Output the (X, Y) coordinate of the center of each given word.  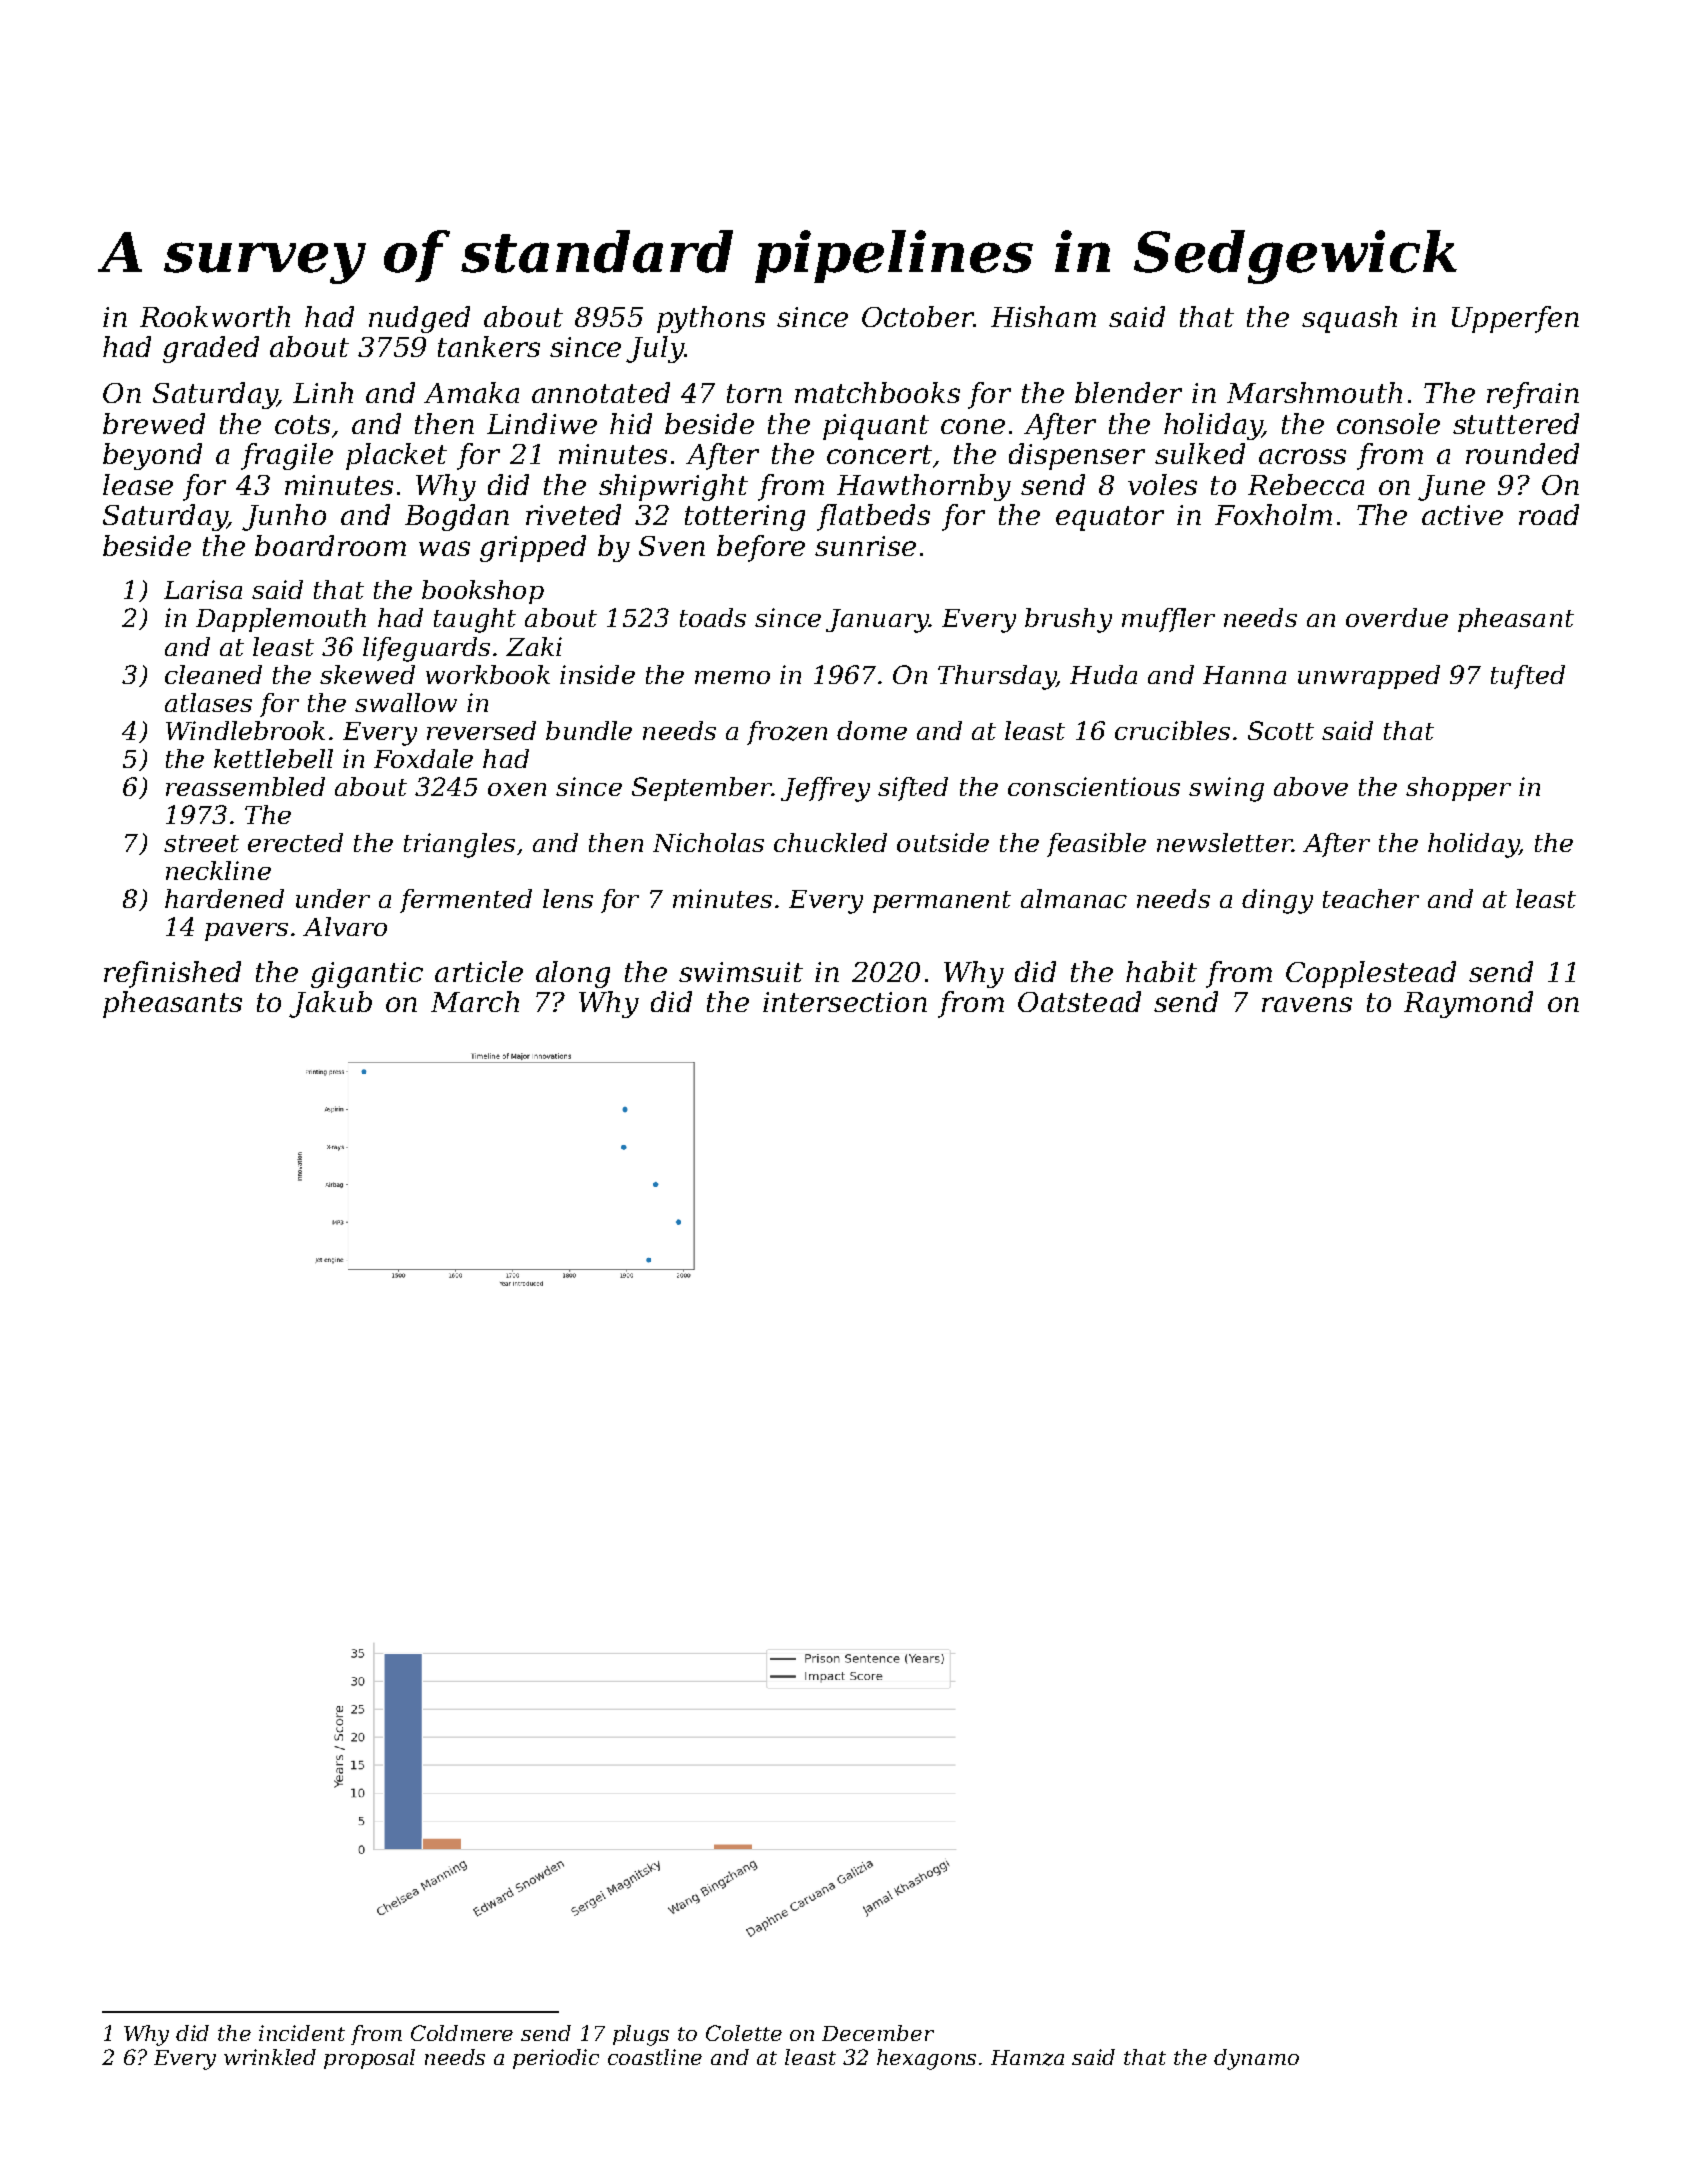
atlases (208, 702)
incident (302, 2033)
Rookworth (215, 316)
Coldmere (462, 2033)
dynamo (1256, 2059)
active (1462, 515)
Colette (744, 2033)
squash (1349, 319)
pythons (711, 319)
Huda (1103, 674)
